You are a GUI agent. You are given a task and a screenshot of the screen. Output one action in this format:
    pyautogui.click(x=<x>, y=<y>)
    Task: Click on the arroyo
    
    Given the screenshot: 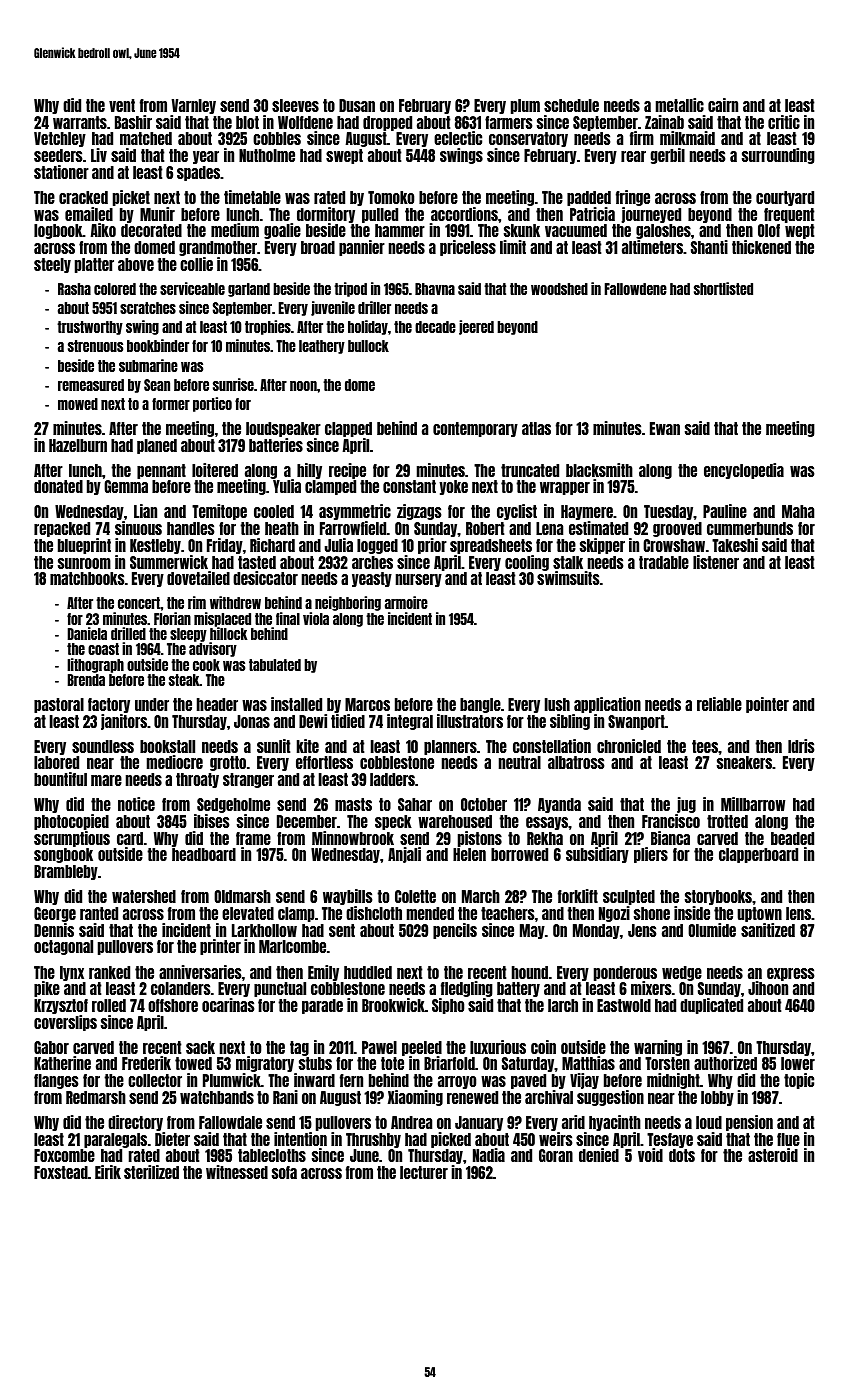 What is the action you would take?
    pyautogui.click(x=457, y=1082)
